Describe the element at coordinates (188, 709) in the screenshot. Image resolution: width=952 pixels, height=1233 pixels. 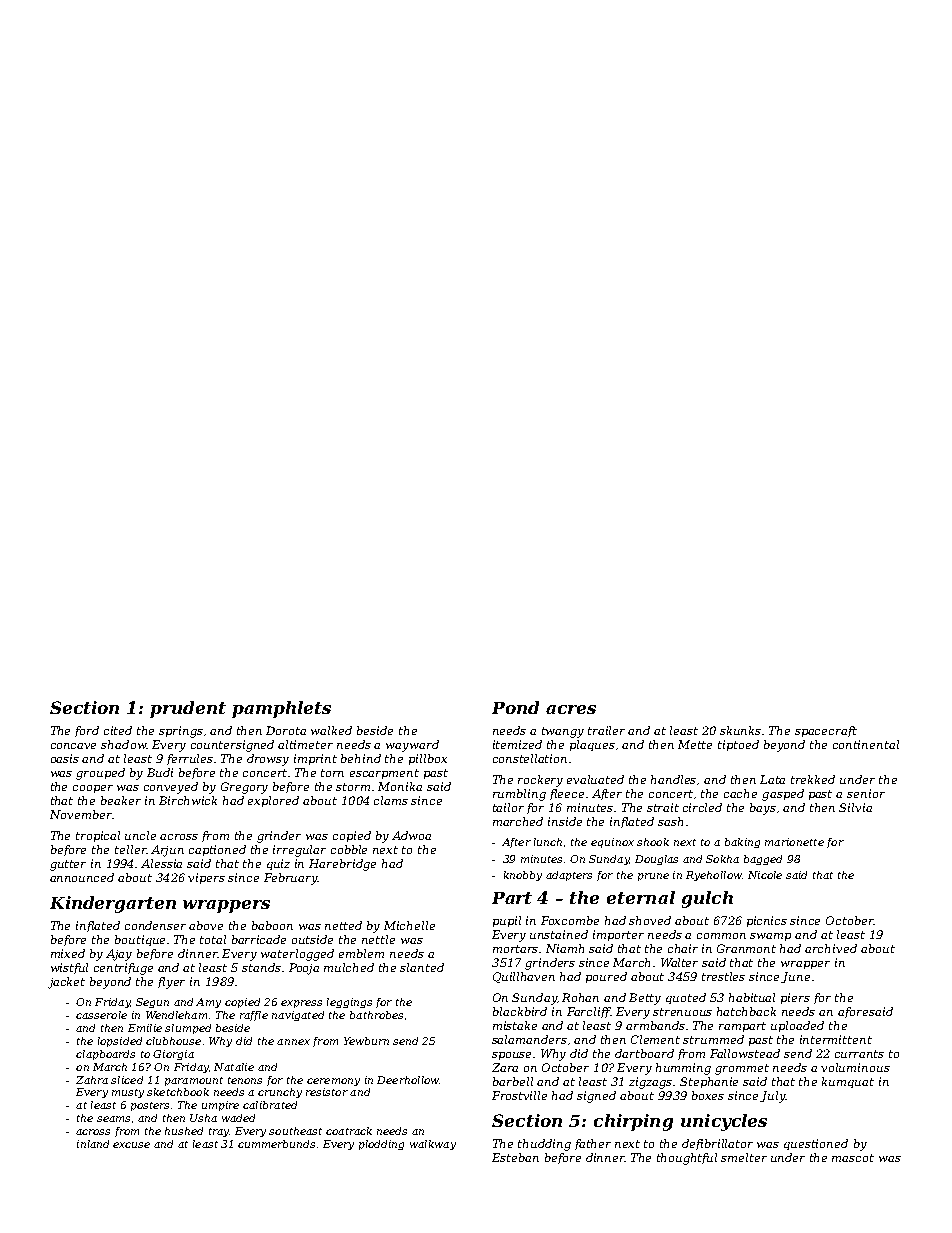
I see `prudent` at that location.
